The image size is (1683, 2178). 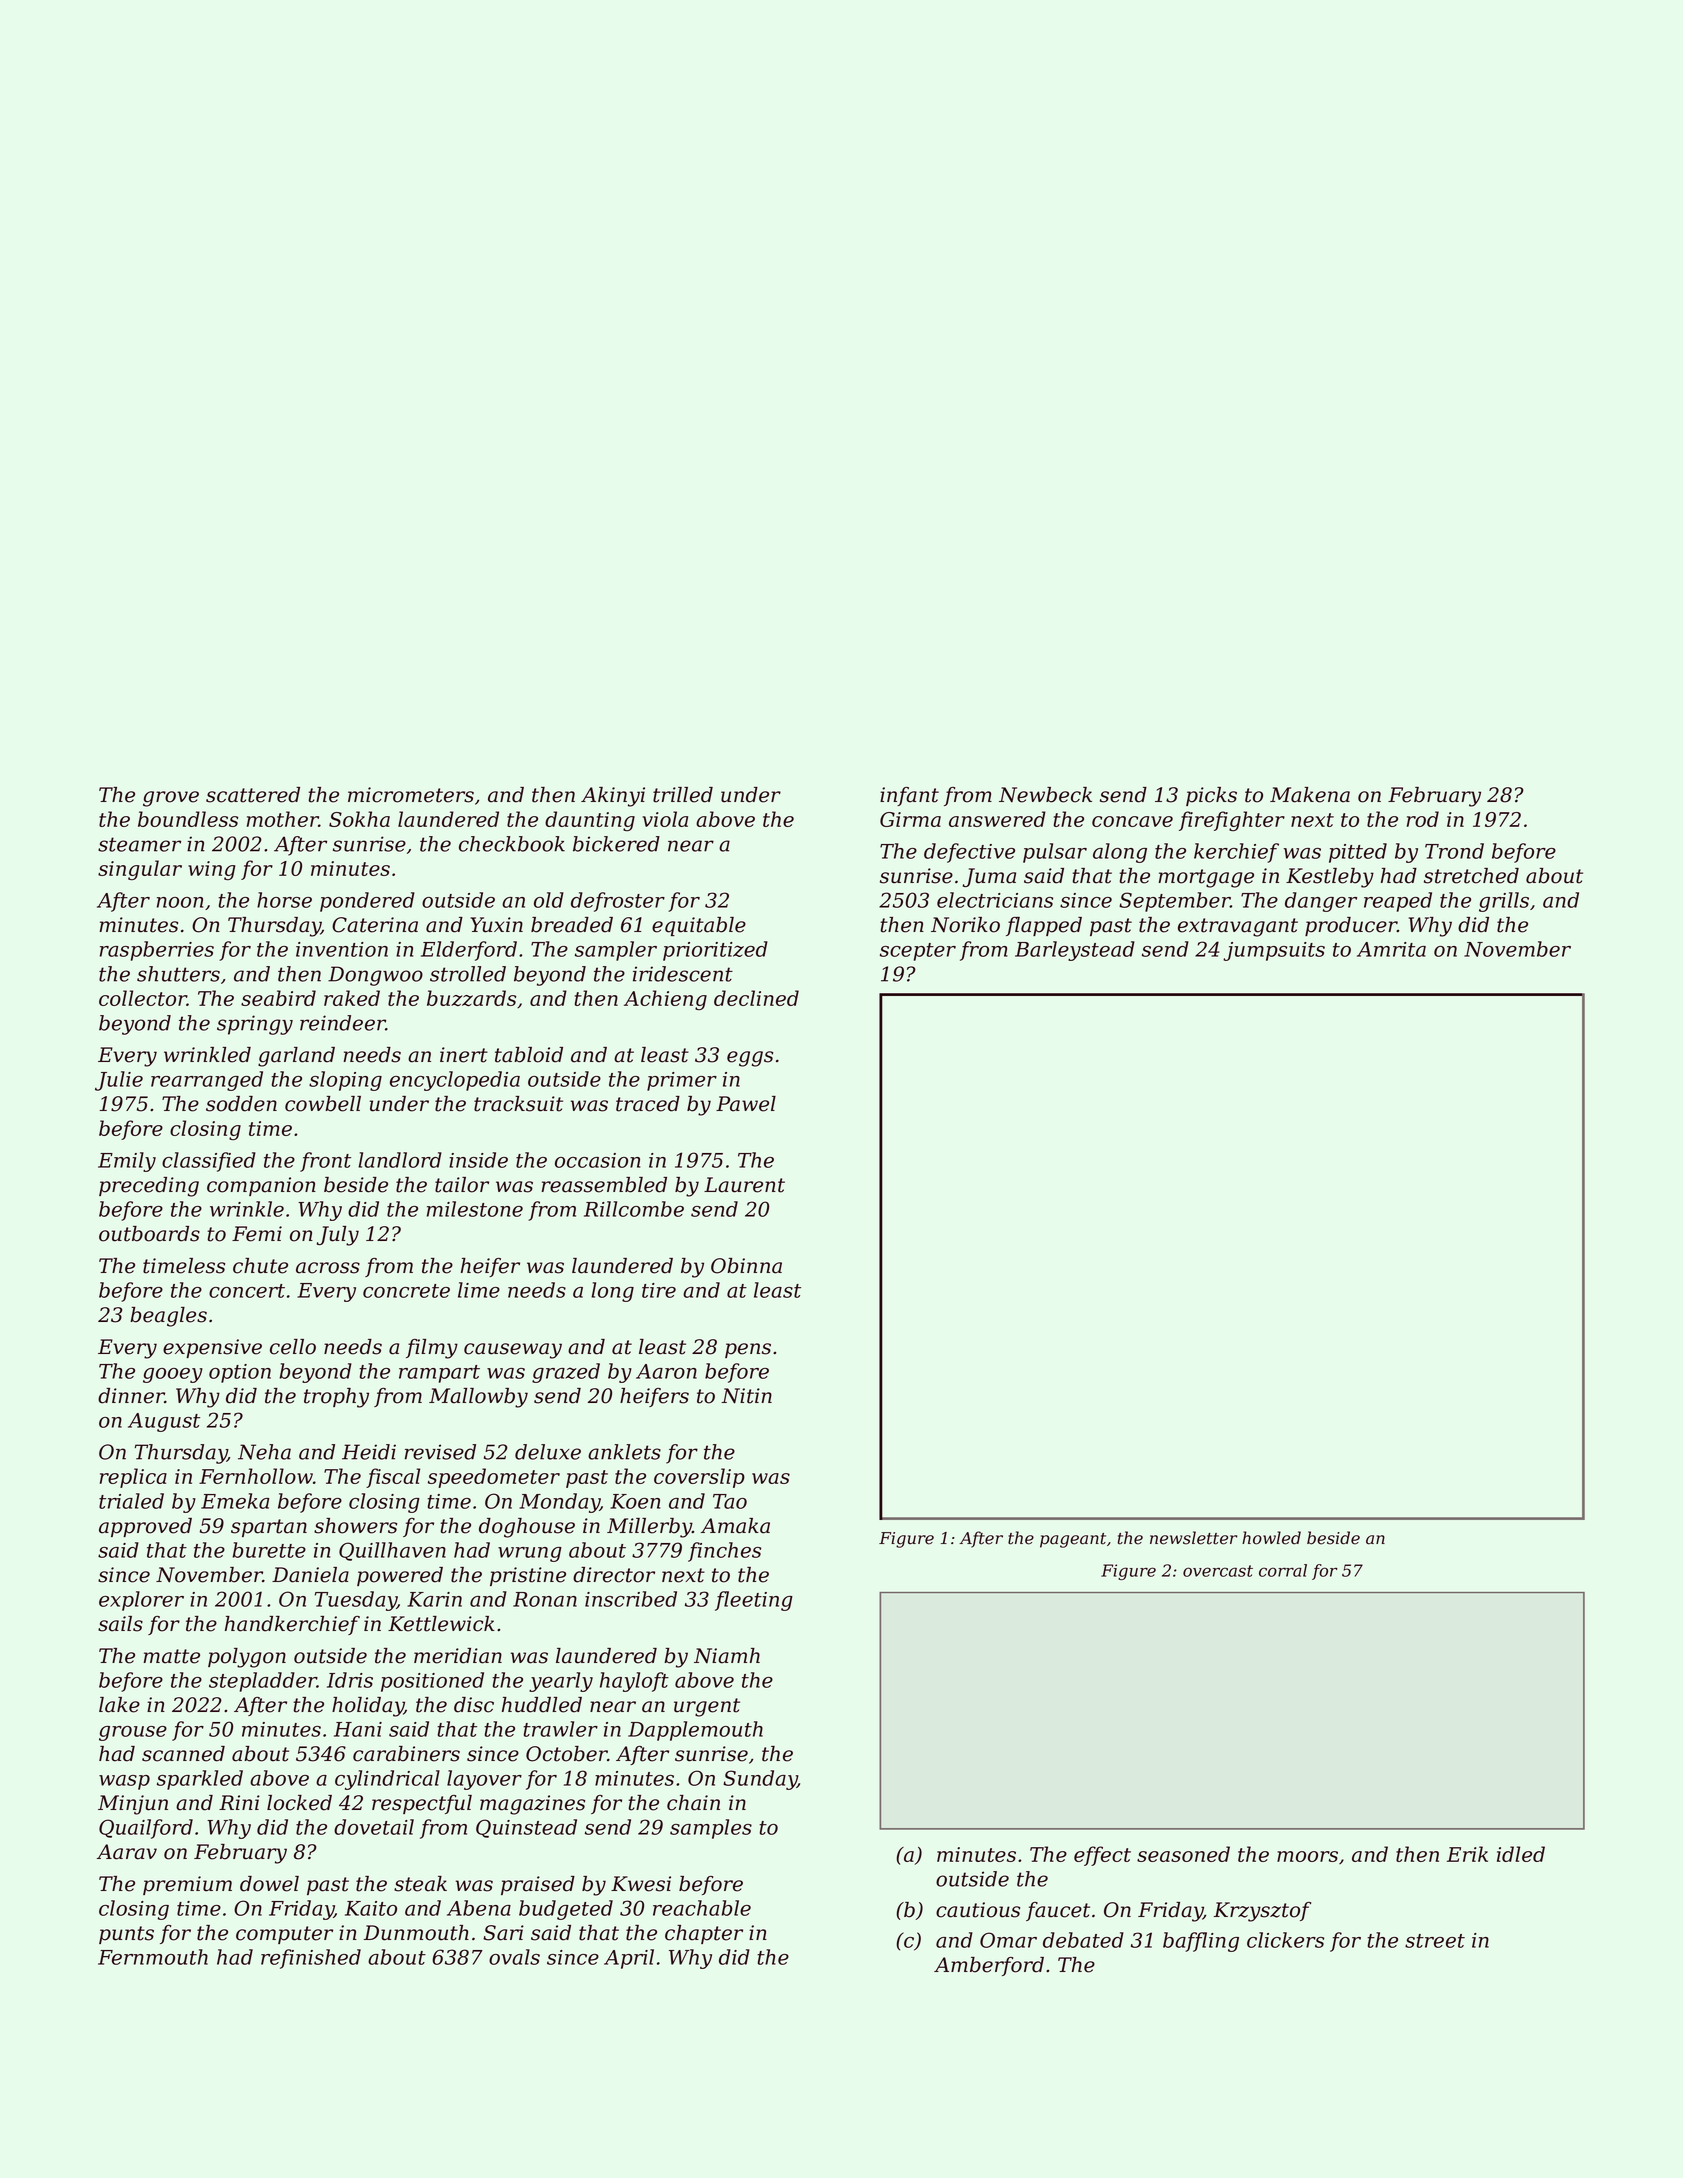 What do you see at coordinates (1193, 1538) in the screenshot?
I see `newsletter` at bounding box center [1193, 1538].
